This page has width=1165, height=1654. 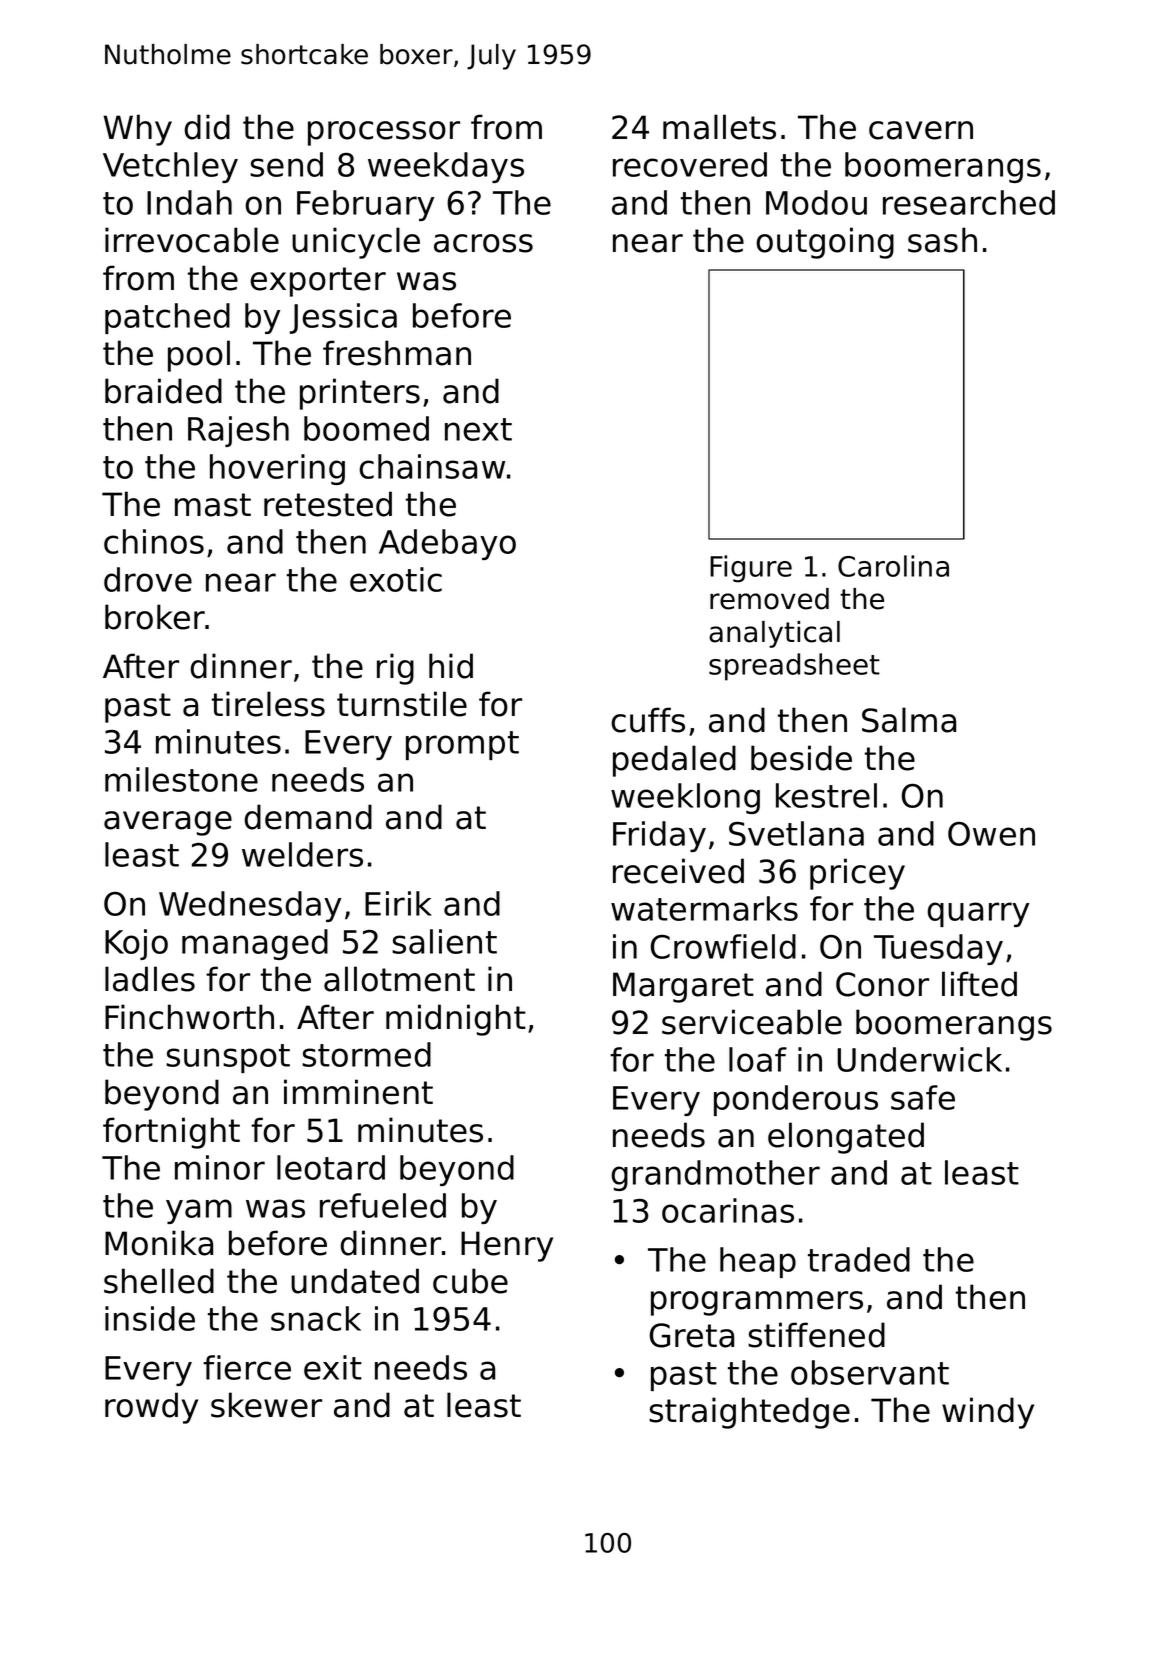 What do you see at coordinates (719, 127) in the page?
I see `mallets` at bounding box center [719, 127].
